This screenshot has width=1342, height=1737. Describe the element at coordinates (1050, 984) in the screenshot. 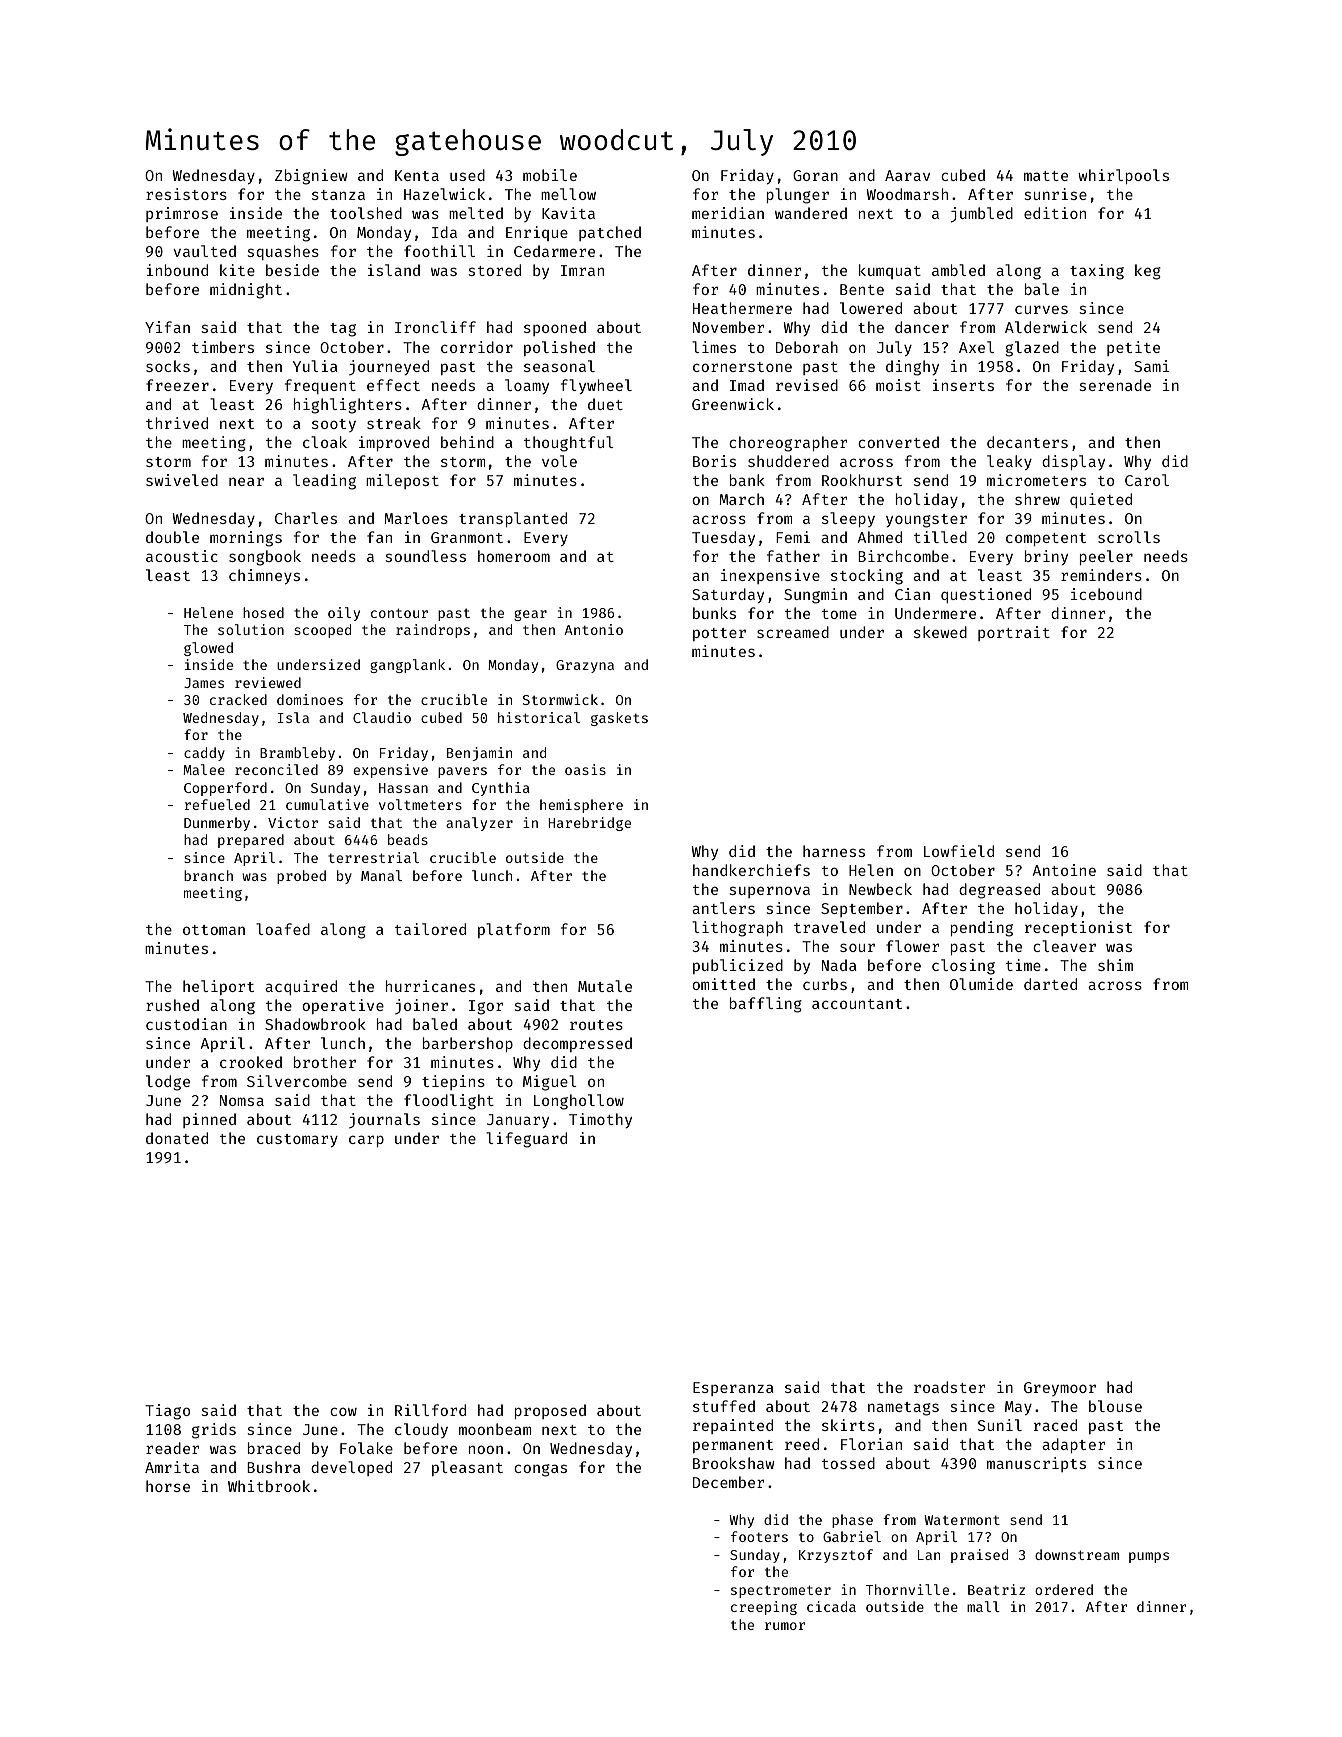

I see `darted` at that location.
